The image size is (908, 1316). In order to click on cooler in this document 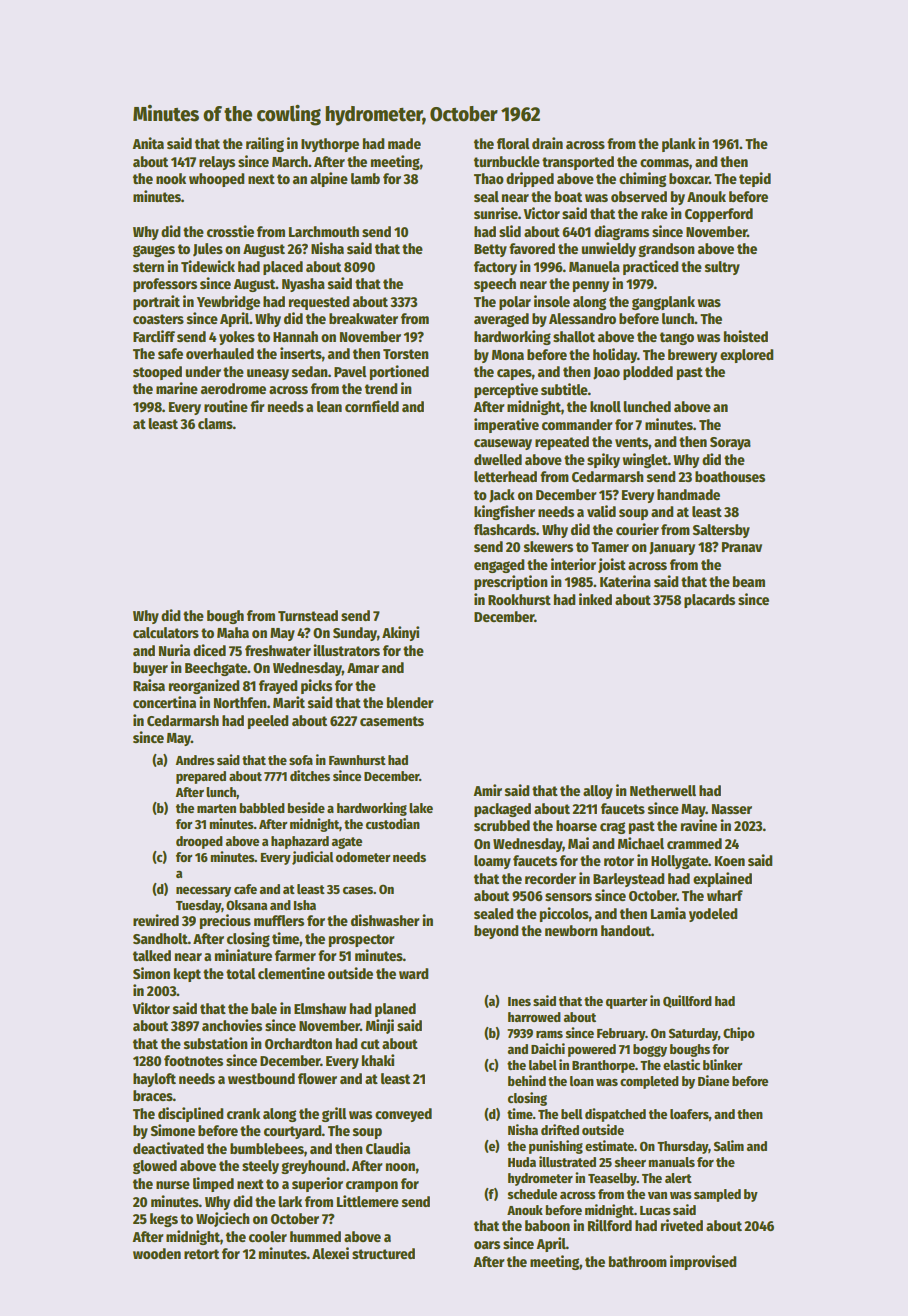, I will do `click(268, 1236)`.
